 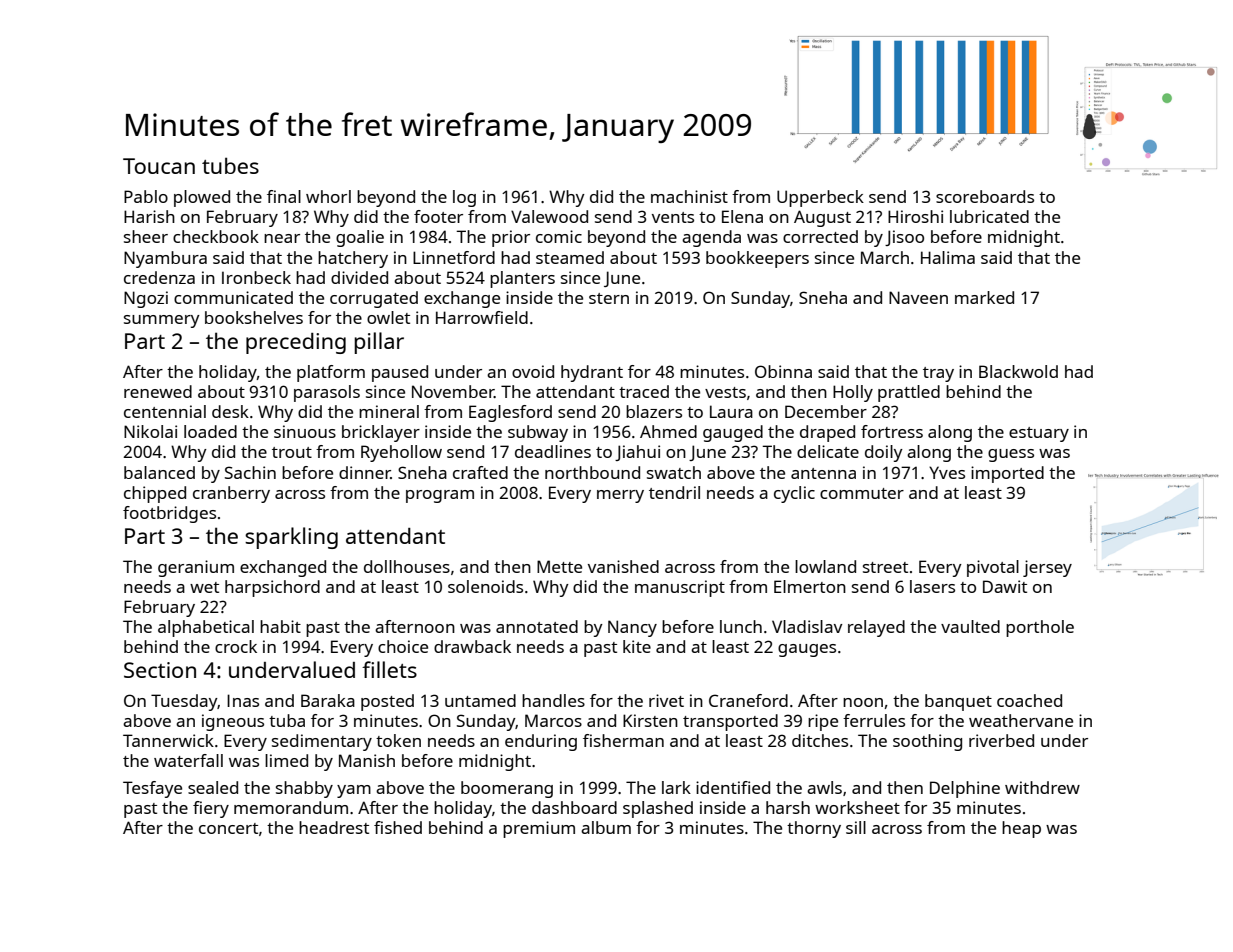 What do you see at coordinates (482, 317) in the screenshot?
I see `Harrowfield` at bounding box center [482, 317].
